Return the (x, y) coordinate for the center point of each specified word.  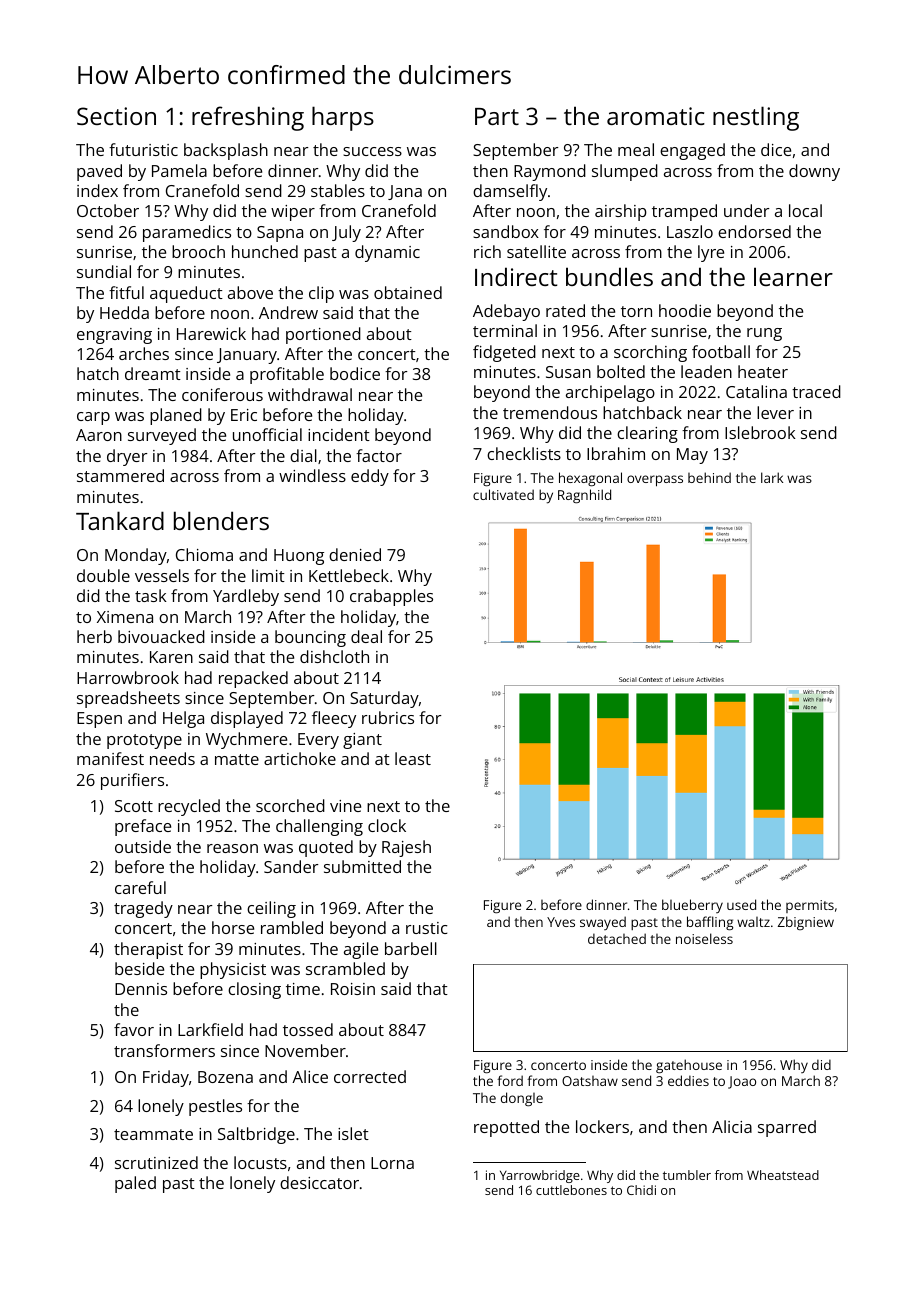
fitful (126, 292)
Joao (742, 1082)
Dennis (141, 989)
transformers (164, 1050)
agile (361, 950)
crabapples (391, 597)
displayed (247, 719)
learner (793, 276)
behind (709, 477)
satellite (536, 251)
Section (116, 116)
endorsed (754, 231)
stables (338, 190)
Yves (561, 922)
